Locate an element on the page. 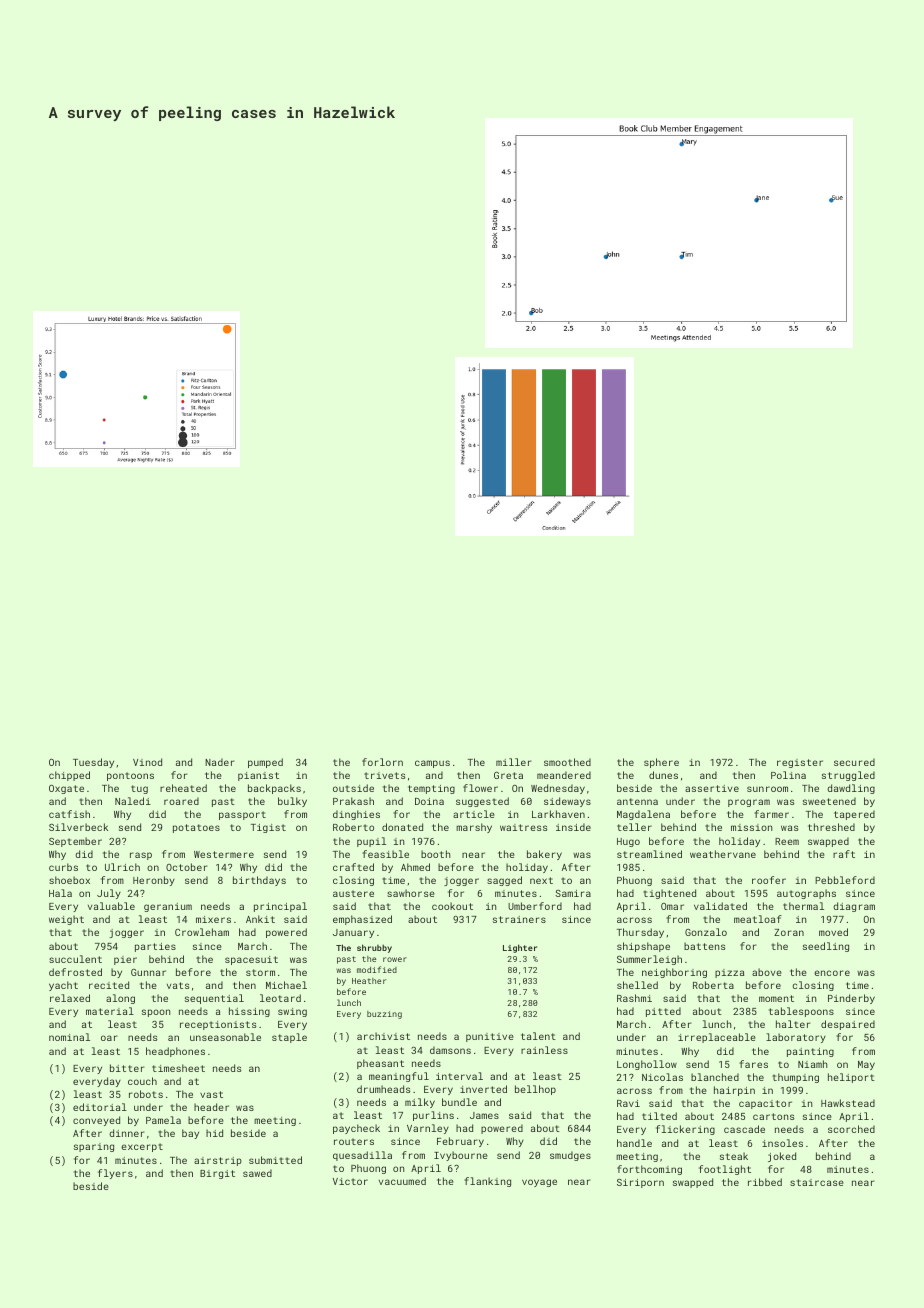 The width and height of the image is (924, 1308). Prakash is located at coordinates (353, 801).
